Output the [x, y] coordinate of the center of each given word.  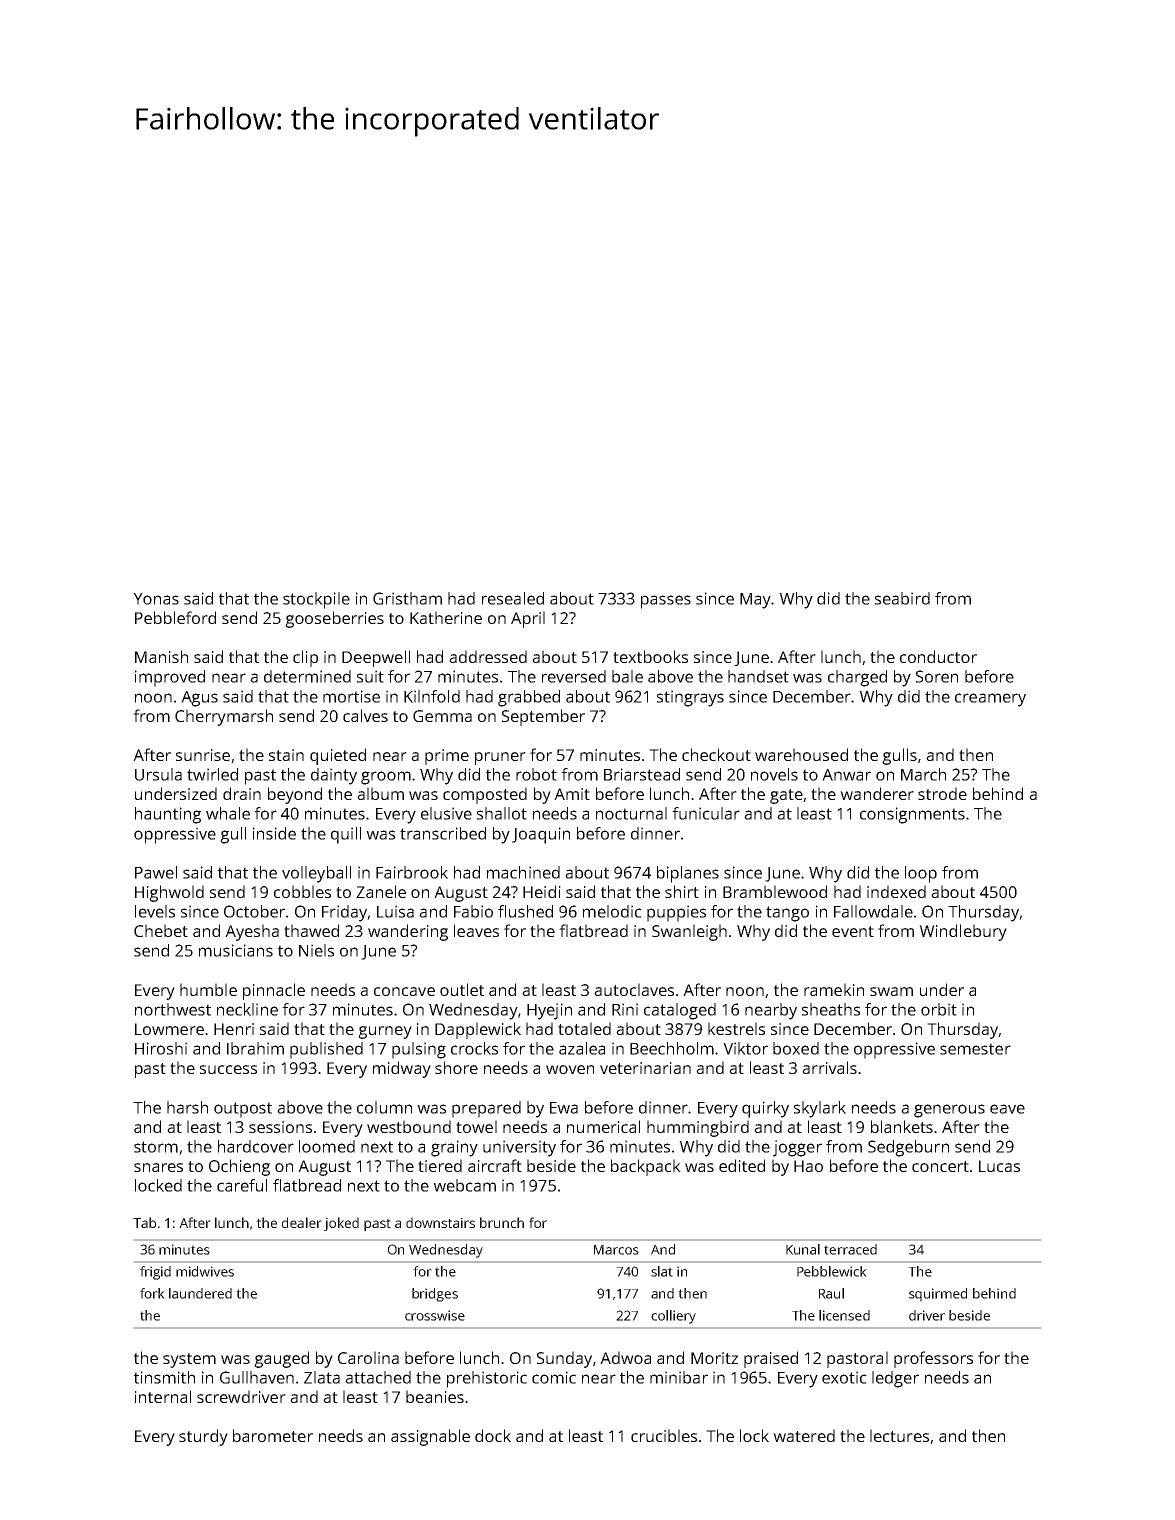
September [543, 717]
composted [485, 795]
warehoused [801, 754]
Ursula [158, 774]
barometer [273, 1435]
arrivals [829, 1067]
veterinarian [645, 1068]
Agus [199, 699]
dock [493, 1435]
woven [570, 1069]
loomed [327, 1146]
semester [975, 1049]
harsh [187, 1107]
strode [942, 793]
